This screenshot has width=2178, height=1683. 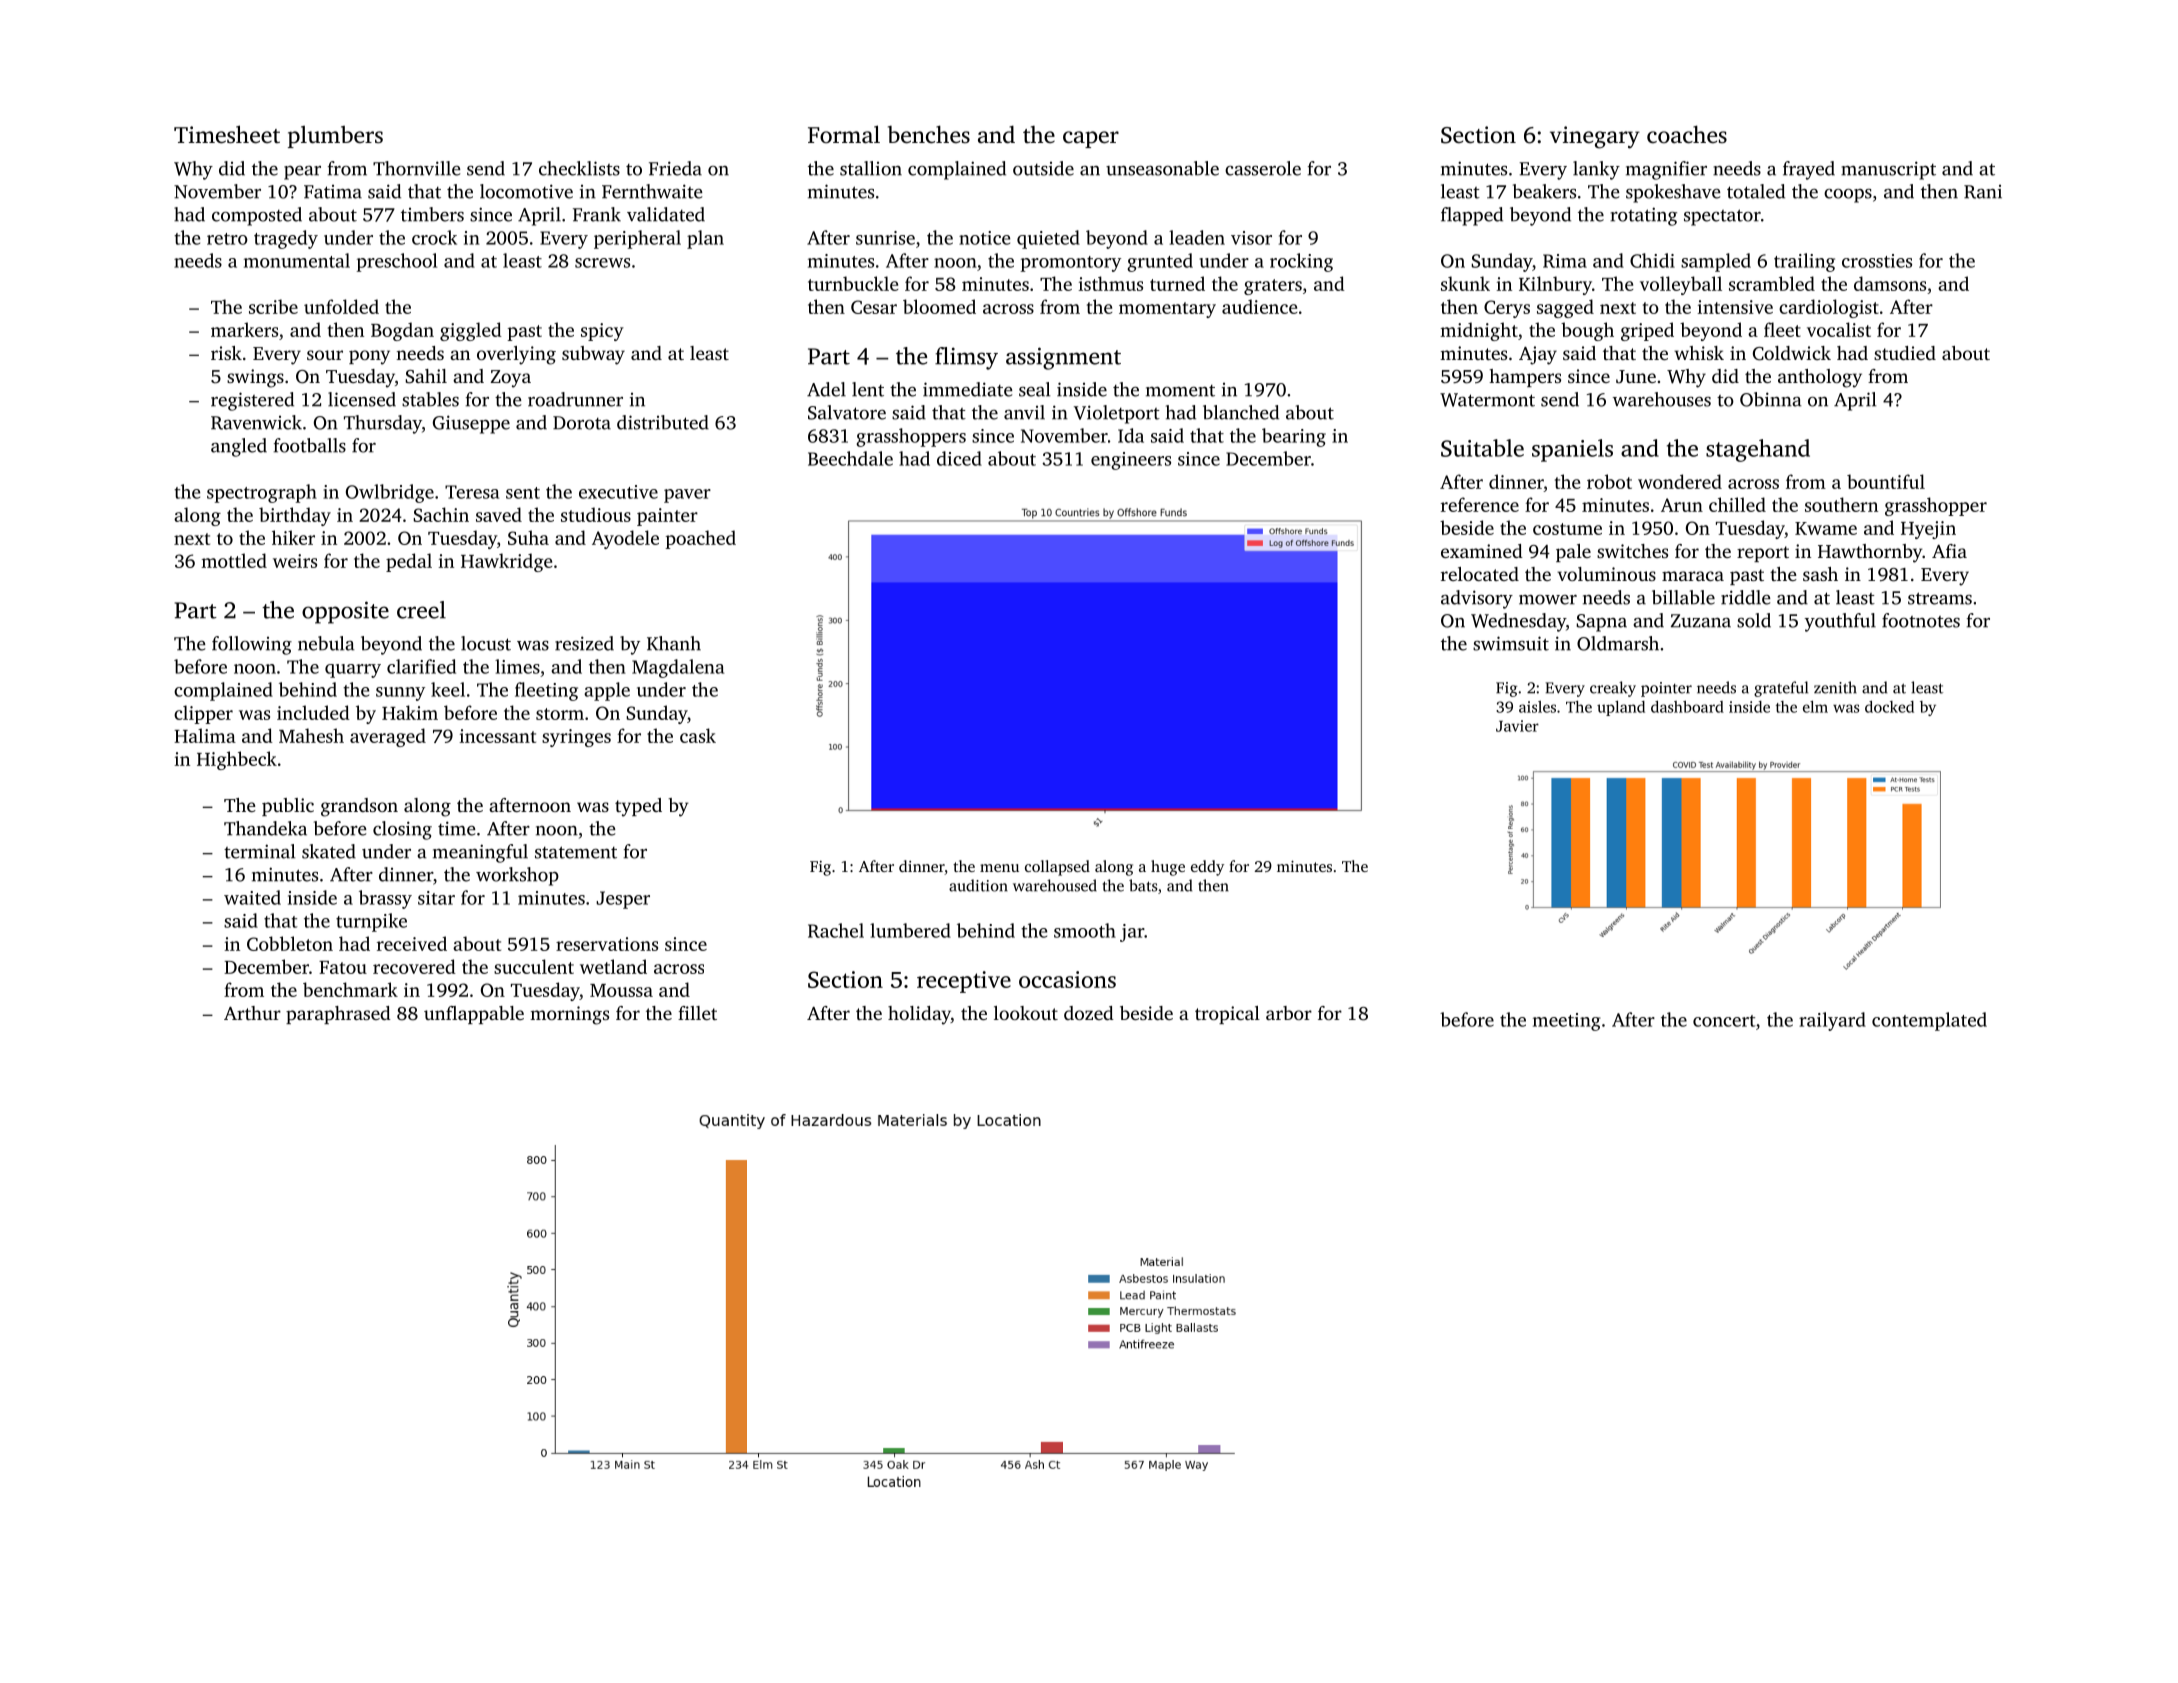 What do you see at coordinates (1886, 481) in the screenshot?
I see `bountiful` at bounding box center [1886, 481].
